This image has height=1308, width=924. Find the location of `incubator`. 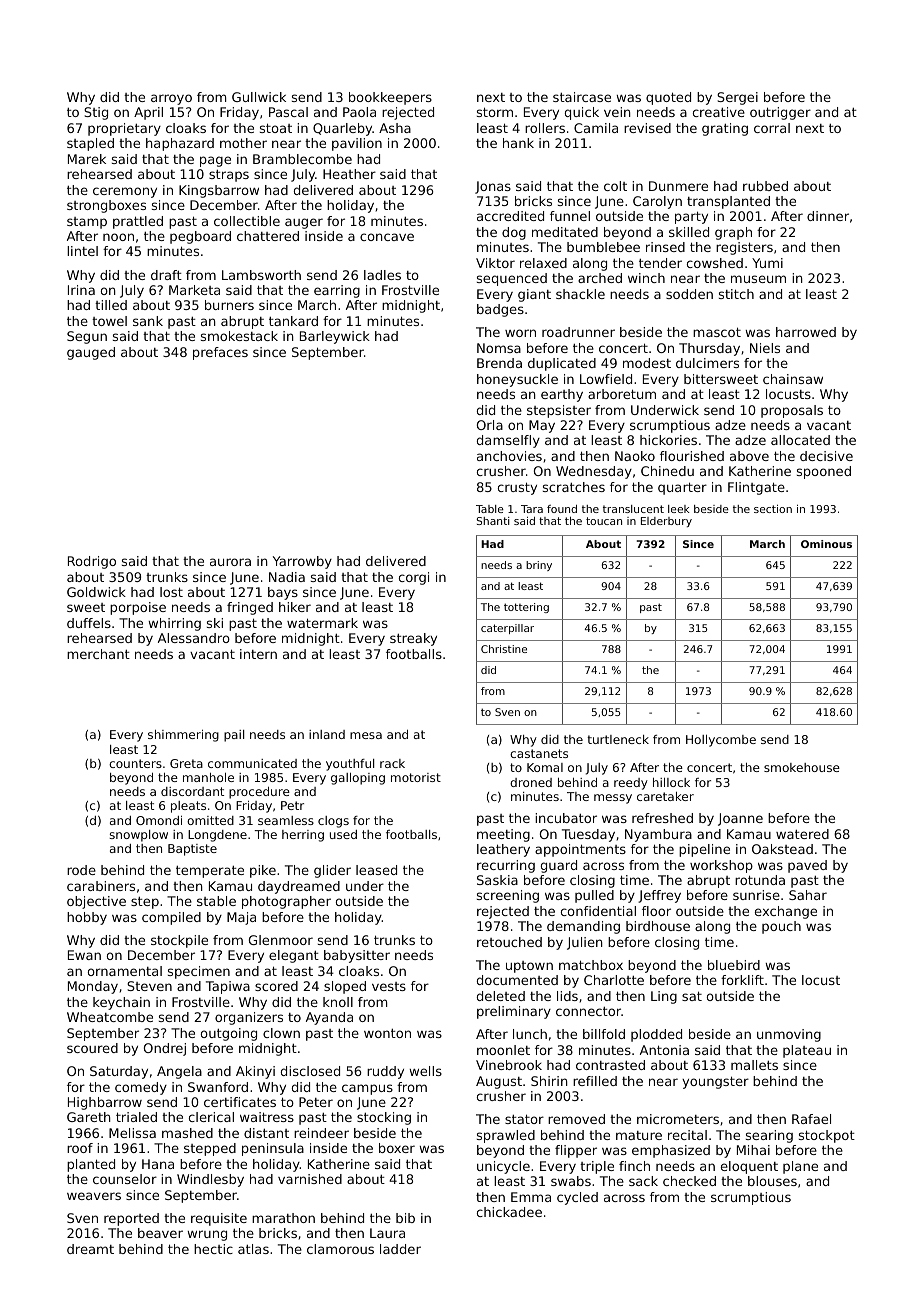

incubator is located at coordinates (566, 818).
